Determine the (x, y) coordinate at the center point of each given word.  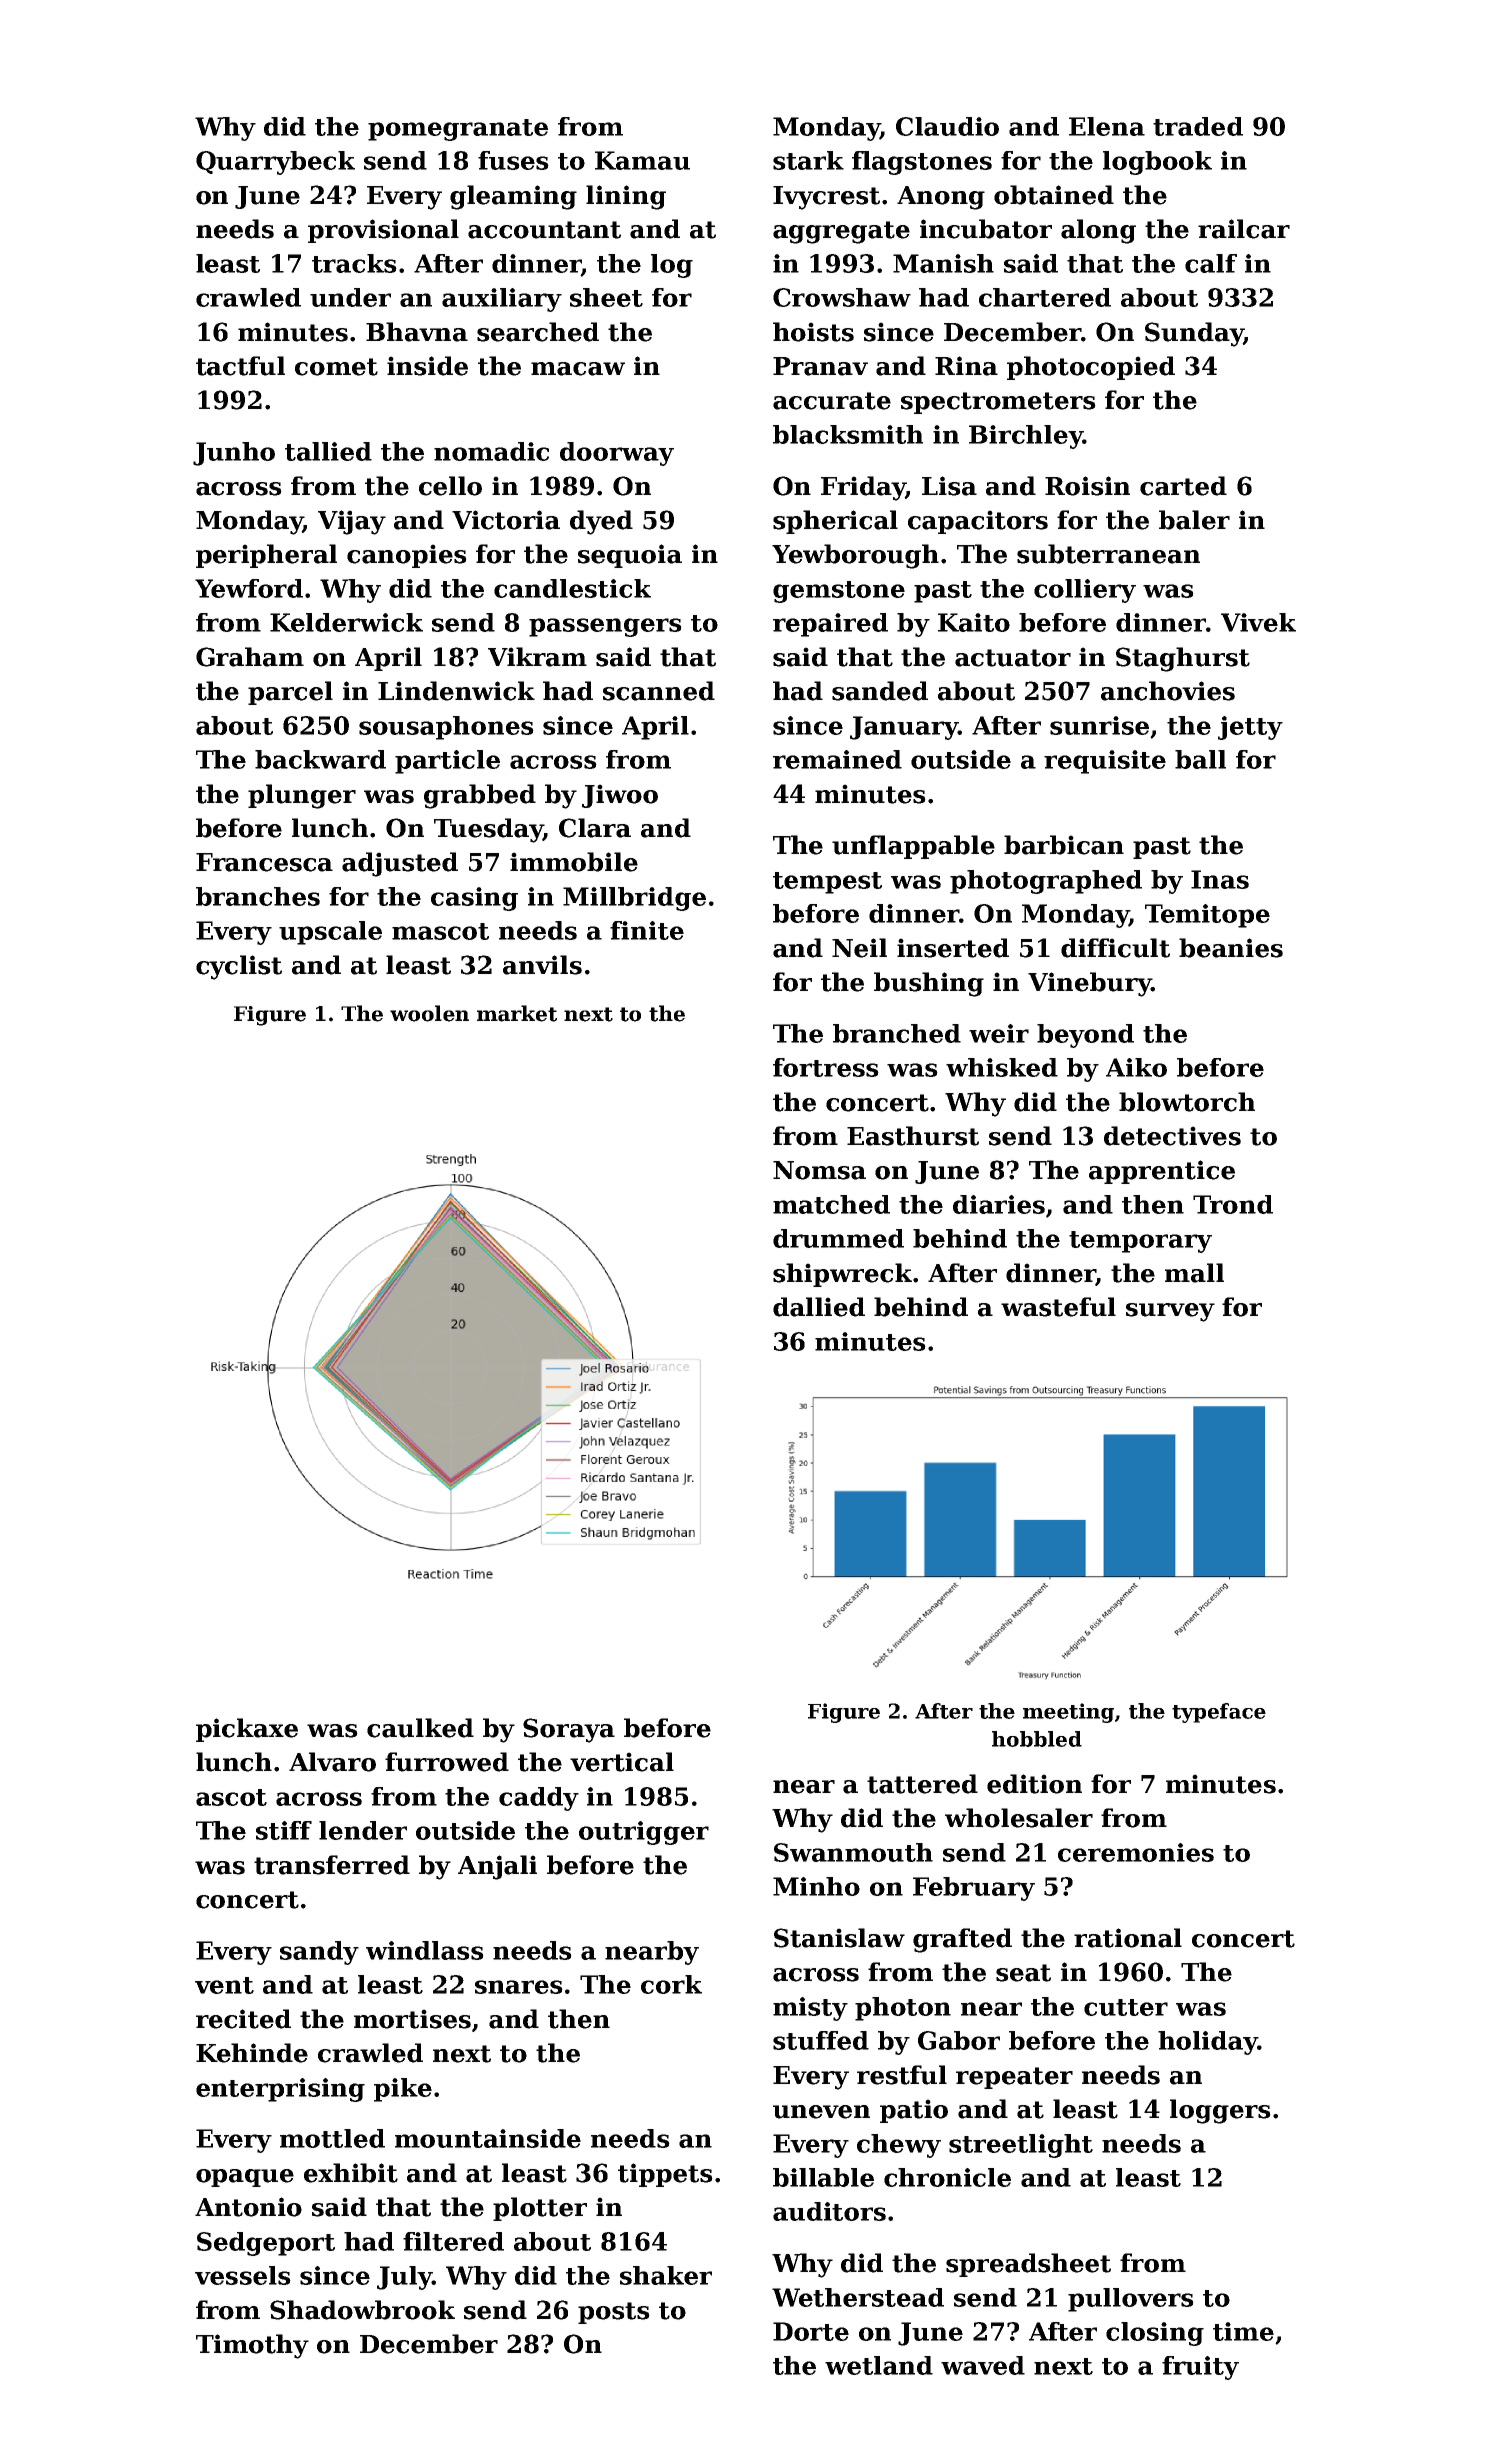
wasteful (1058, 1307)
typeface (1219, 1713)
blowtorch (1187, 1102)
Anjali (497, 1867)
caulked (420, 1728)
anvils (542, 965)
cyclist (239, 967)
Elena (1107, 126)
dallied (819, 1307)
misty (810, 2009)
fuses (513, 160)
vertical (622, 1762)
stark (808, 160)
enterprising (280, 2090)
